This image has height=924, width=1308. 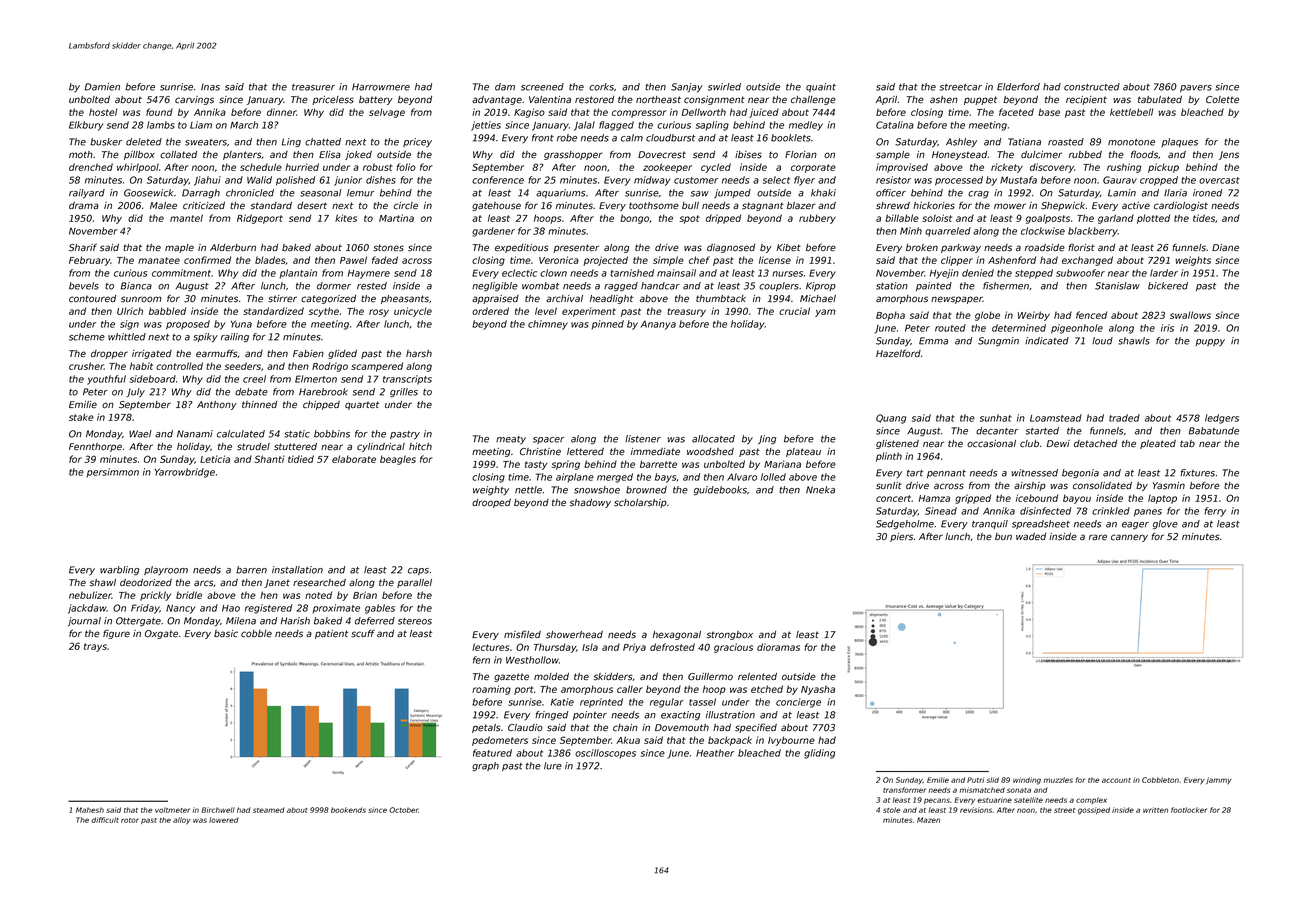 What do you see at coordinates (652, 181) in the image?
I see `midway` at bounding box center [652, 181].
